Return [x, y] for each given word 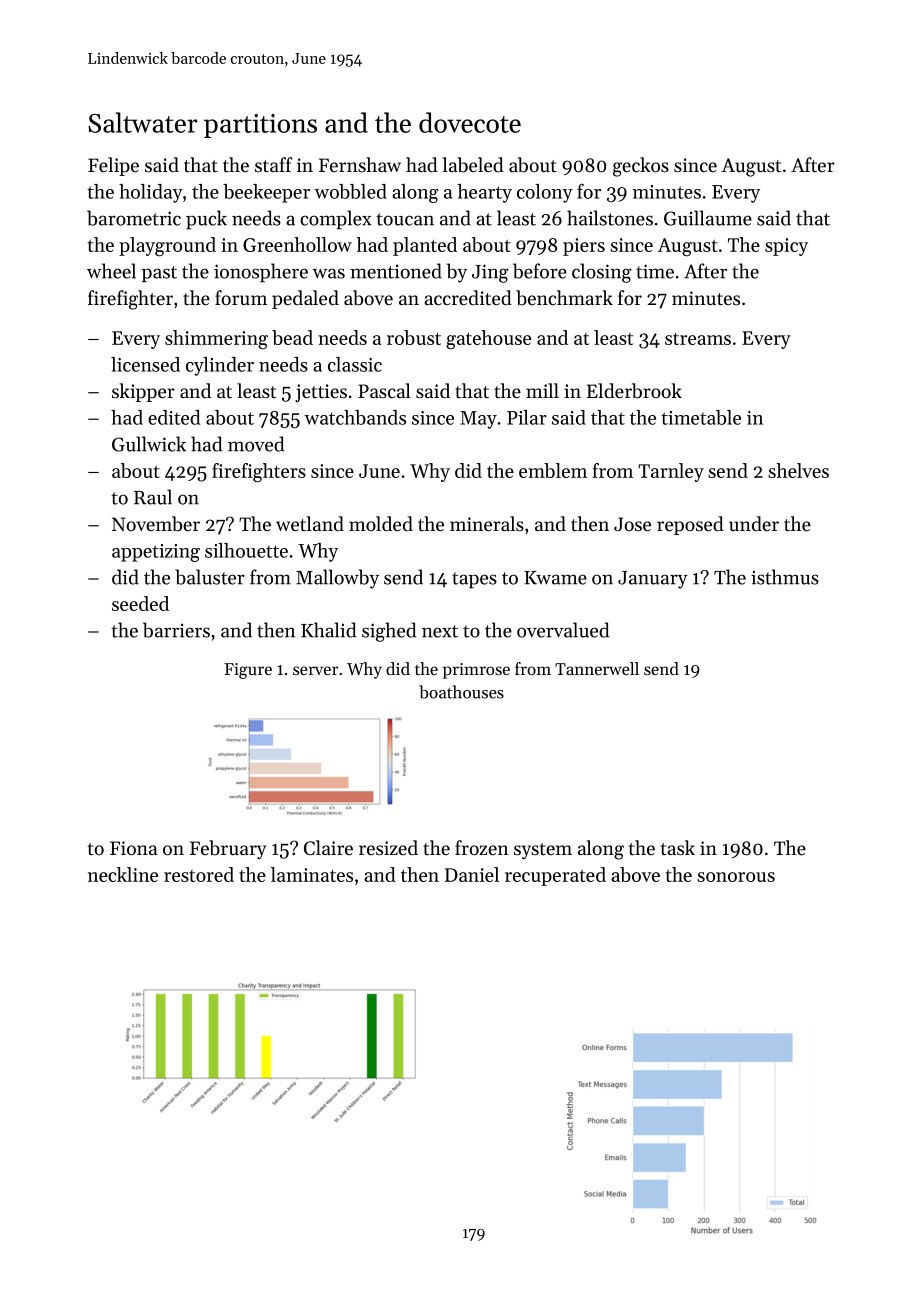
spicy [786, 247]
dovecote [470, 122]
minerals [487, 524]
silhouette [246, 550]
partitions [260, 126]
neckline [123, 874]
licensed [145, 364]
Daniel [472, 874]
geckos [641, 167]
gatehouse [488, 340]
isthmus [785, 577]
